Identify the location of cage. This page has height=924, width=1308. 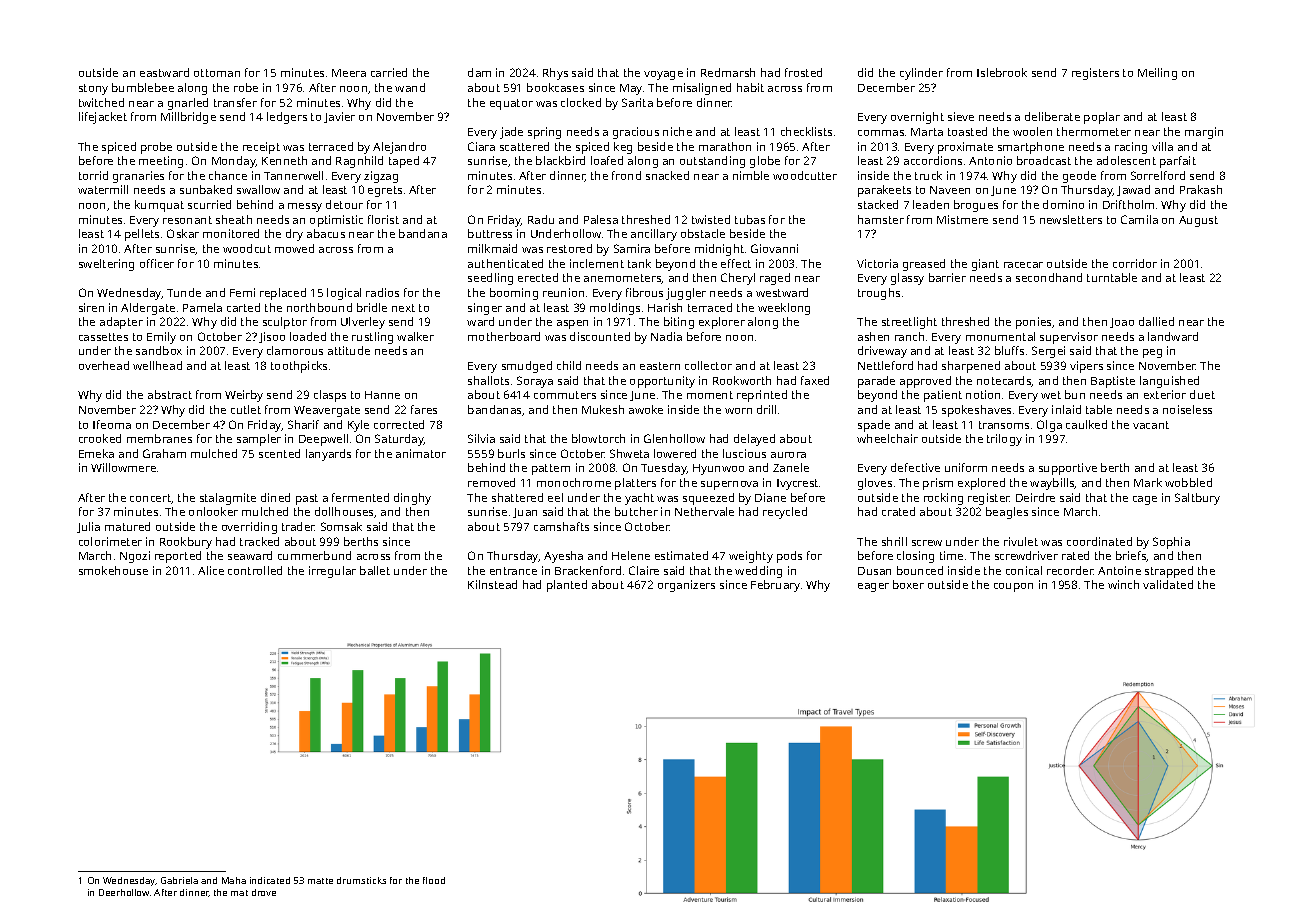
(1145, 500).
